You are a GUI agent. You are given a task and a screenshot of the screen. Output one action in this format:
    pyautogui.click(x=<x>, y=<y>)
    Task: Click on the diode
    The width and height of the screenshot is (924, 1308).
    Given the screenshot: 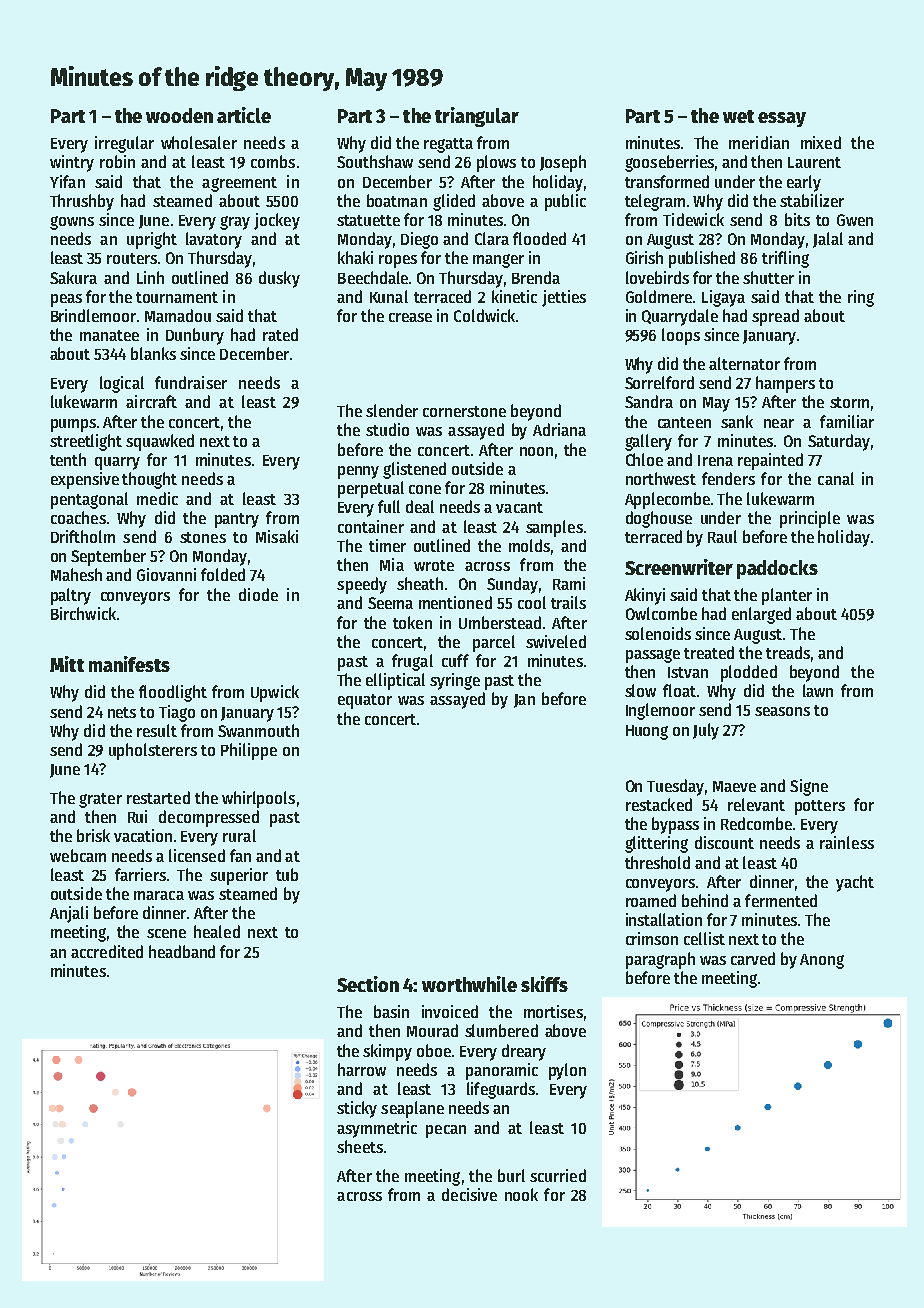 What is the action you would take?
    pyautogui.click(x=258, y=594)
